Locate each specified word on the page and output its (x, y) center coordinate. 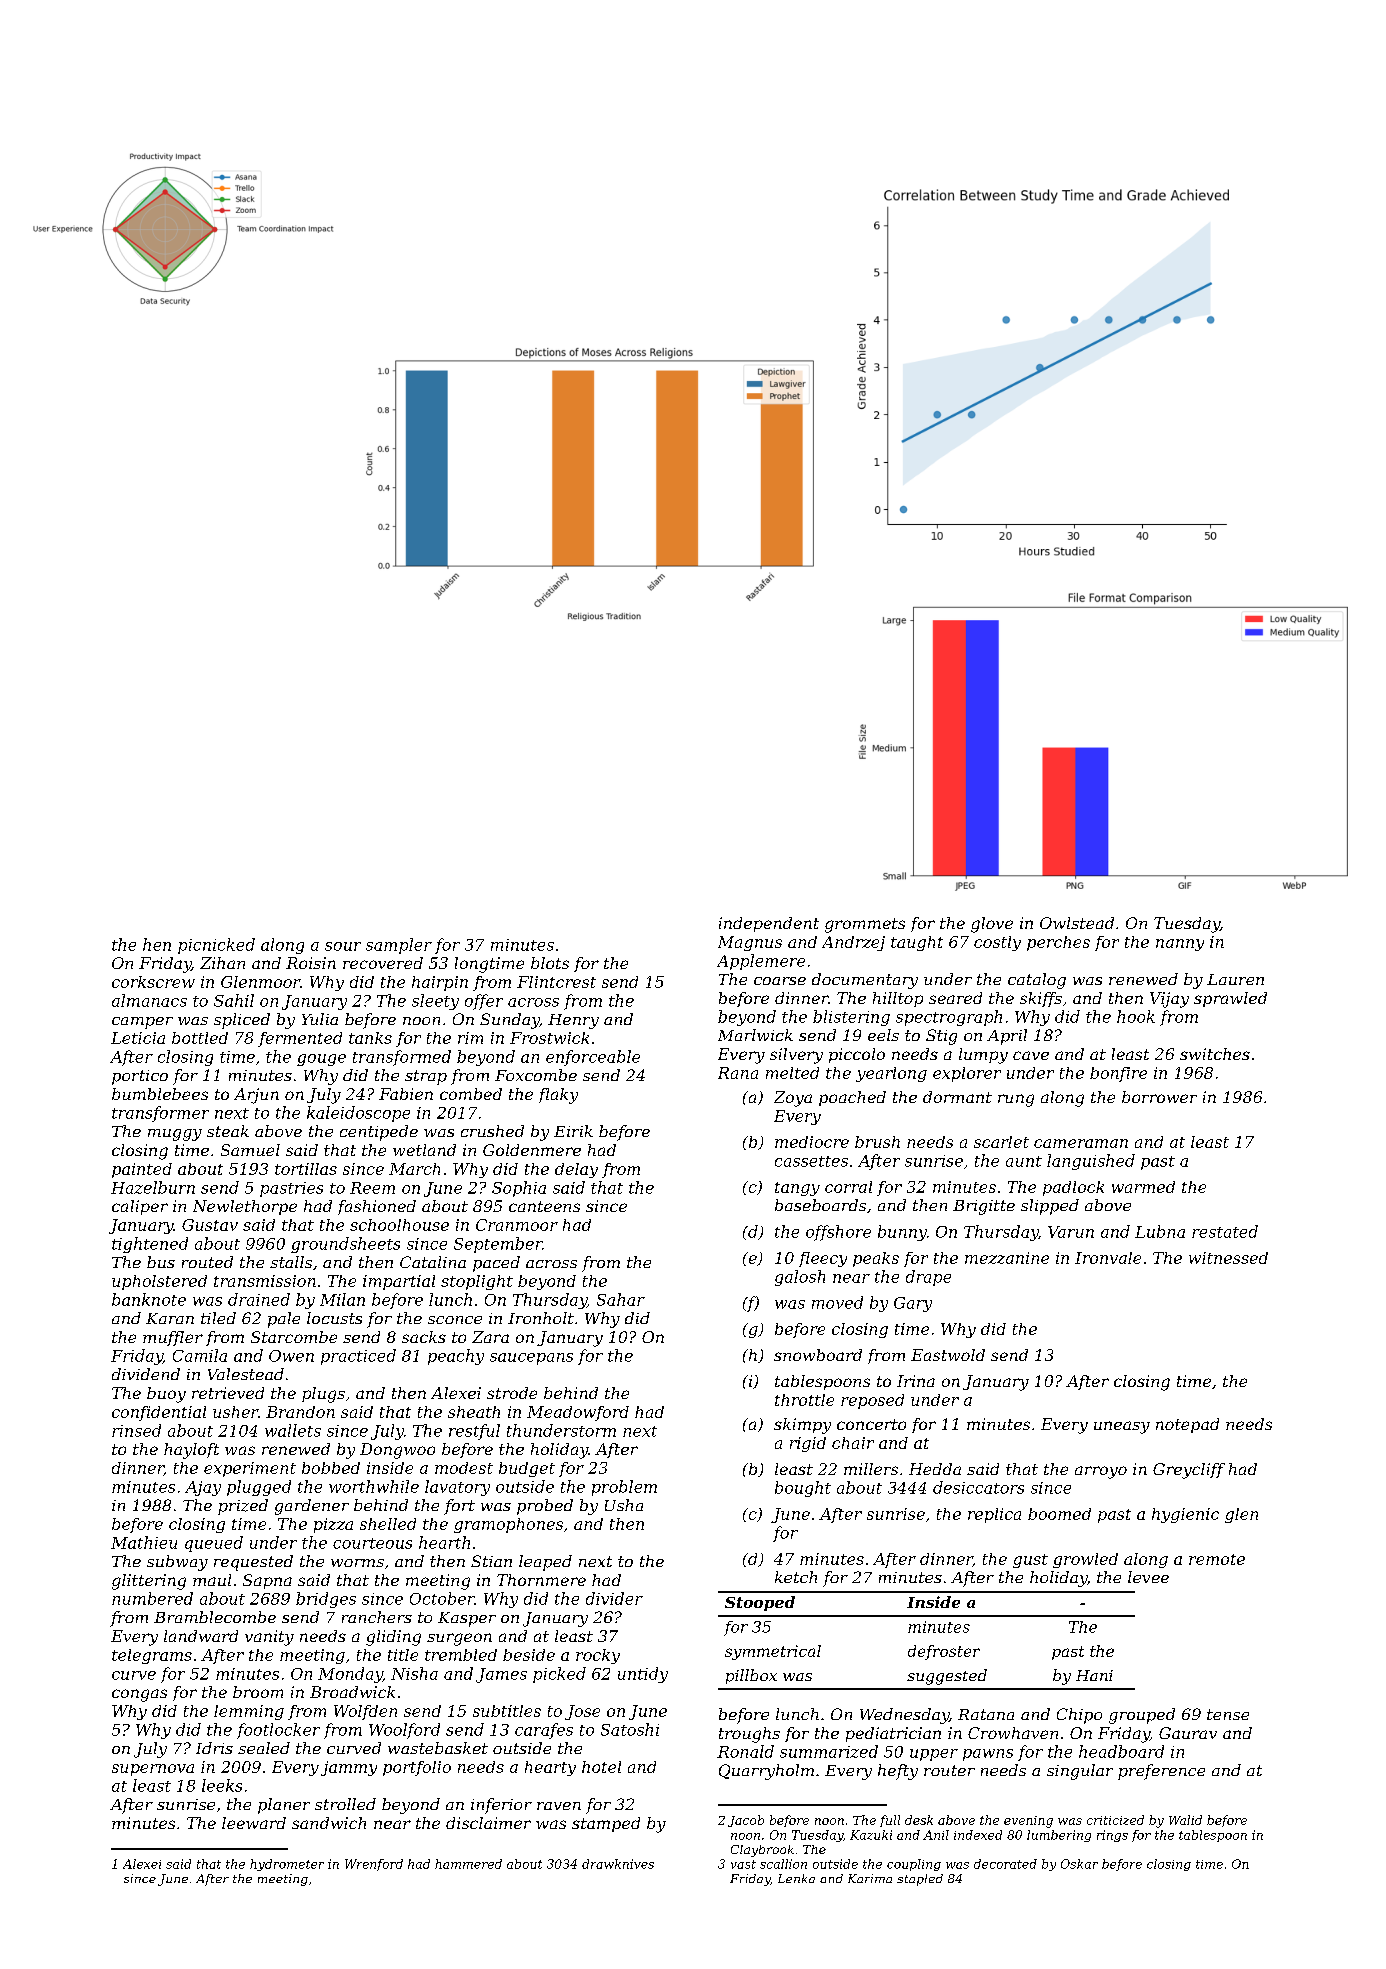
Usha (624, 1505)
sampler (399, 946)
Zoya (793, 1099)
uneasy (1122, 1427)
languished (1091, 1162)
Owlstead (1077, 923)
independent (769, 924)
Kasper (467, 1619)
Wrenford (374, 1865)
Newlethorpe (245, 1207)
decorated (1005, 1864)
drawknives (618, 1864)
